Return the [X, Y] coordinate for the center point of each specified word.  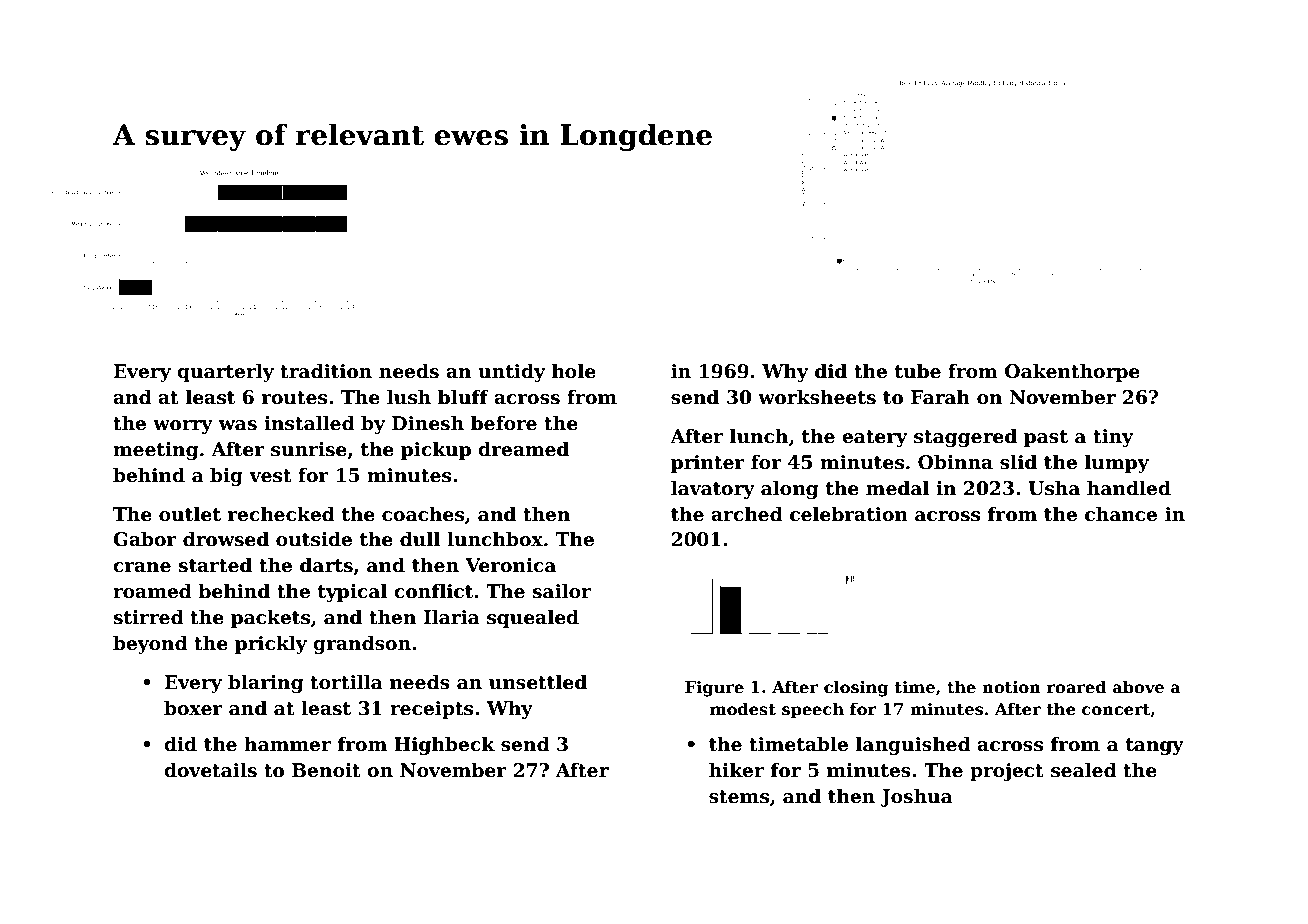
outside [314, 539]
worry [183, 427]
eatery [874, 438]
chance [1121, 514]
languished [913, 745]
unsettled [538, 682]
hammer [287, 744]
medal [897, 488]
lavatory [713, 489]
